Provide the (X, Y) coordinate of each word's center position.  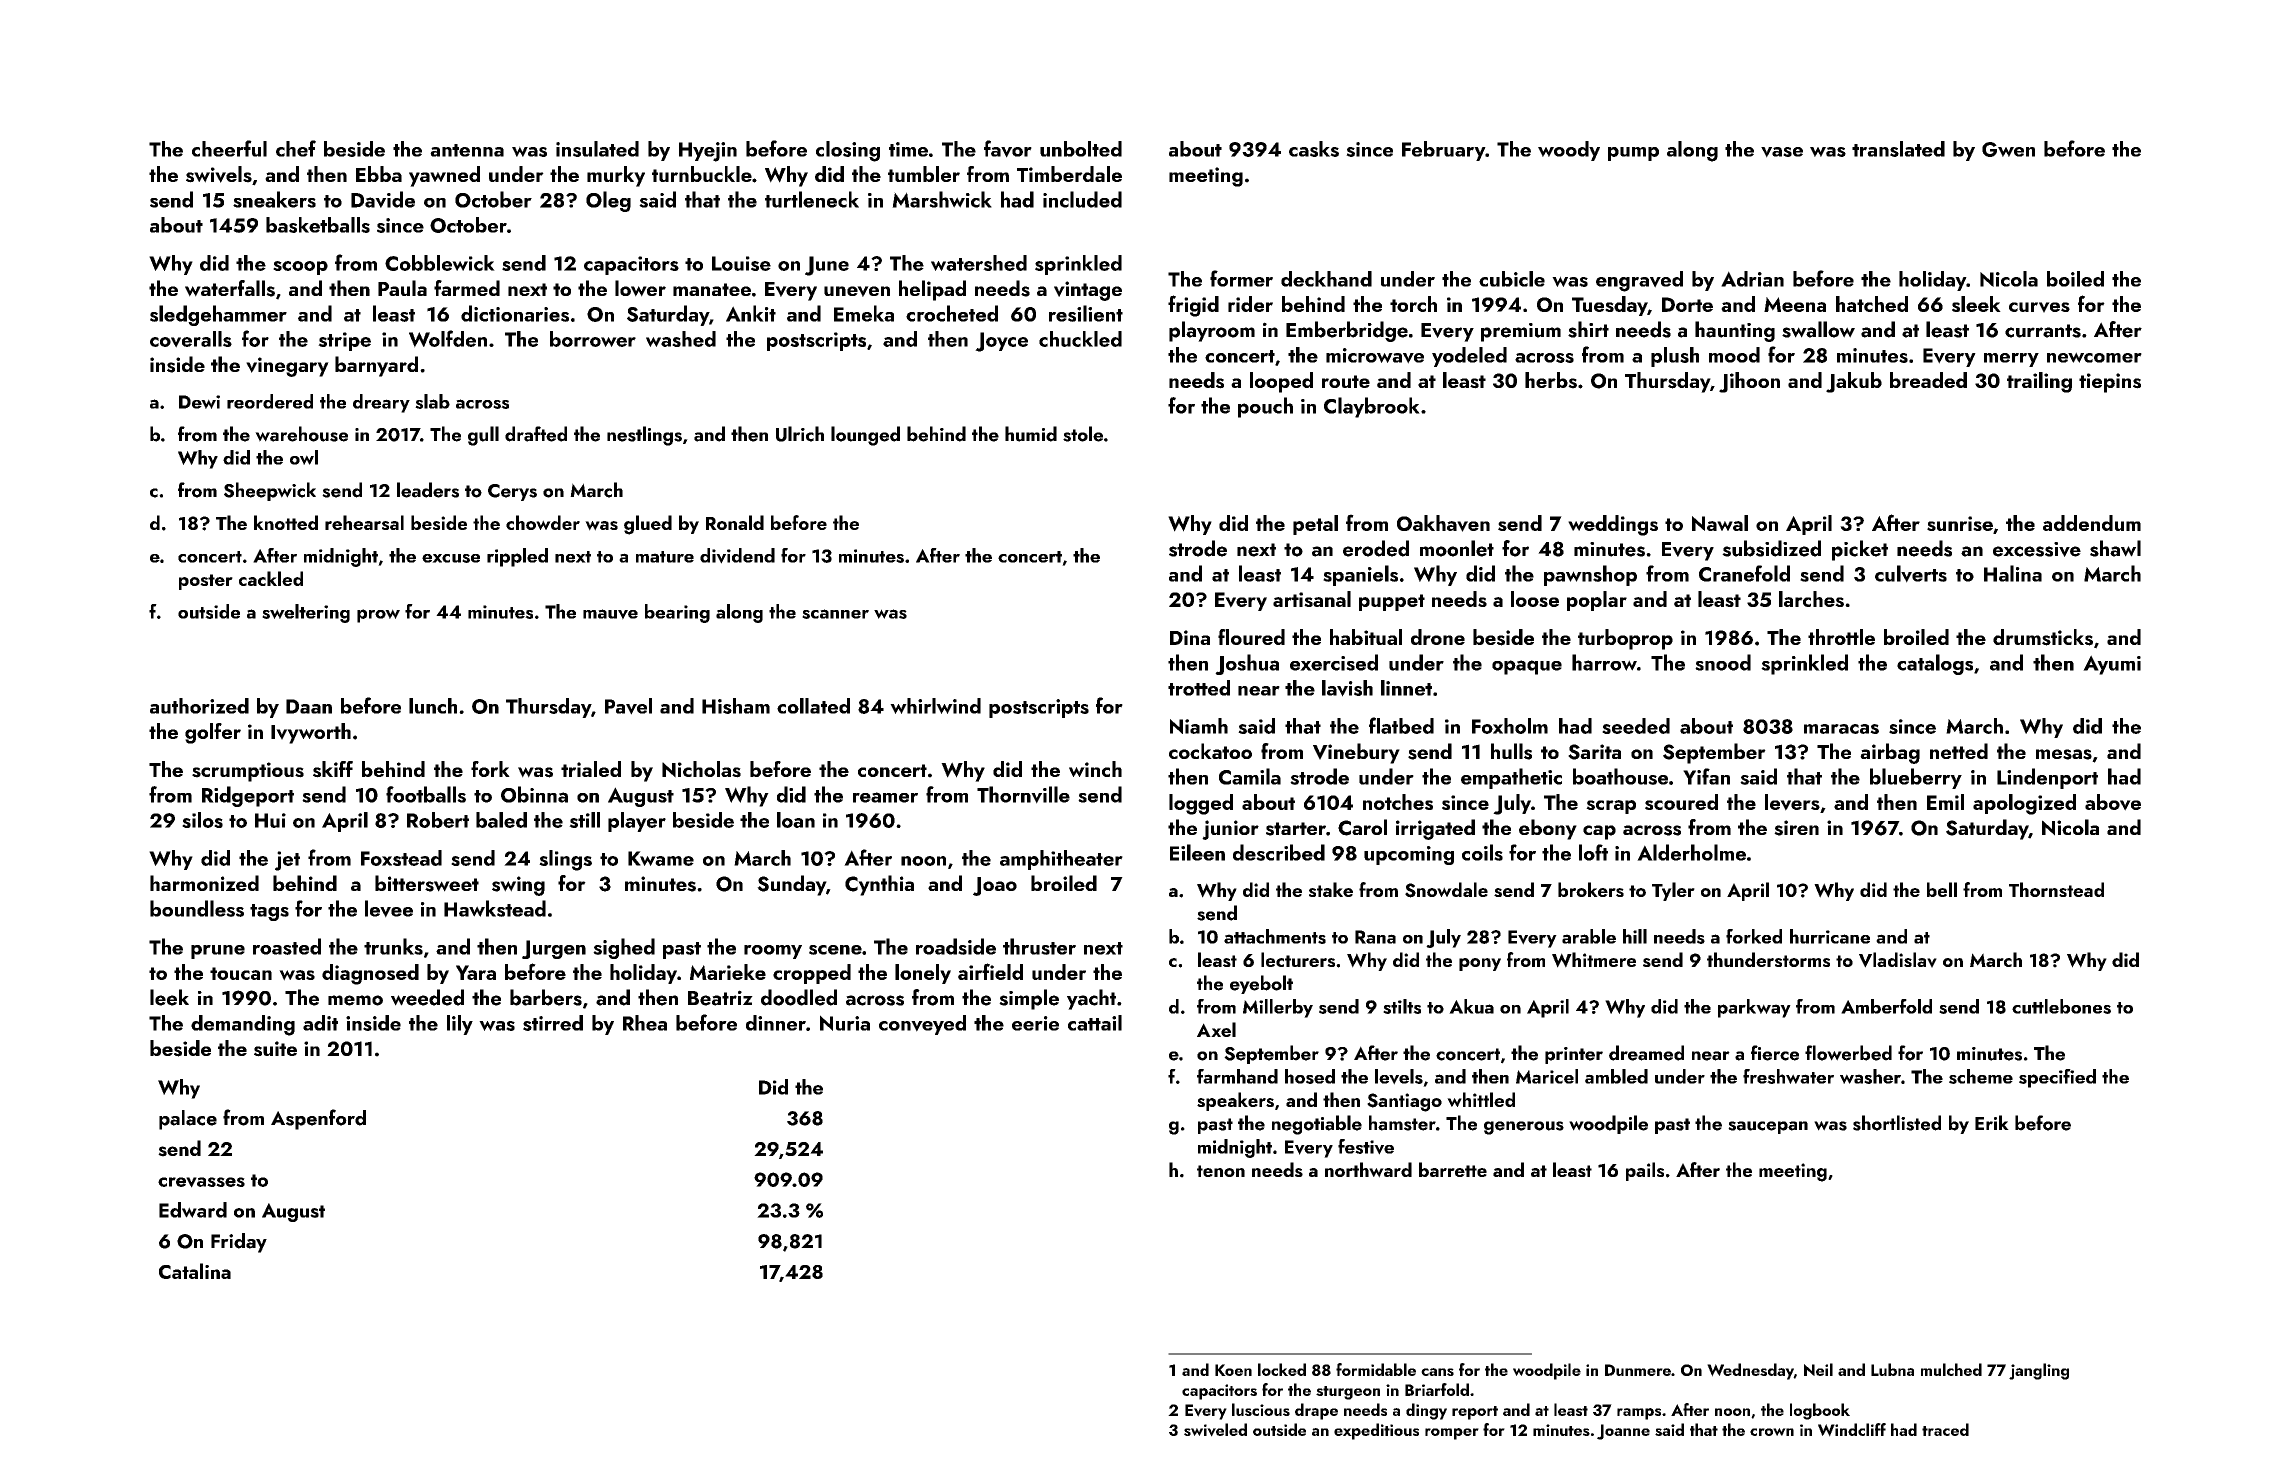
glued (648, 525)
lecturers (1298, 959)
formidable (1376, 1369)
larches (1811, 599)
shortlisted (1897, 1123)
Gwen (2008, 149)
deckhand (1326, 279)
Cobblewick (440, 263)
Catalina (195, 1271)
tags (269, 912)
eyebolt (1261, 984)
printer (1574, 1055)
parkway (1754, 1008)
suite (275, 1049)
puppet (1392, 602)
